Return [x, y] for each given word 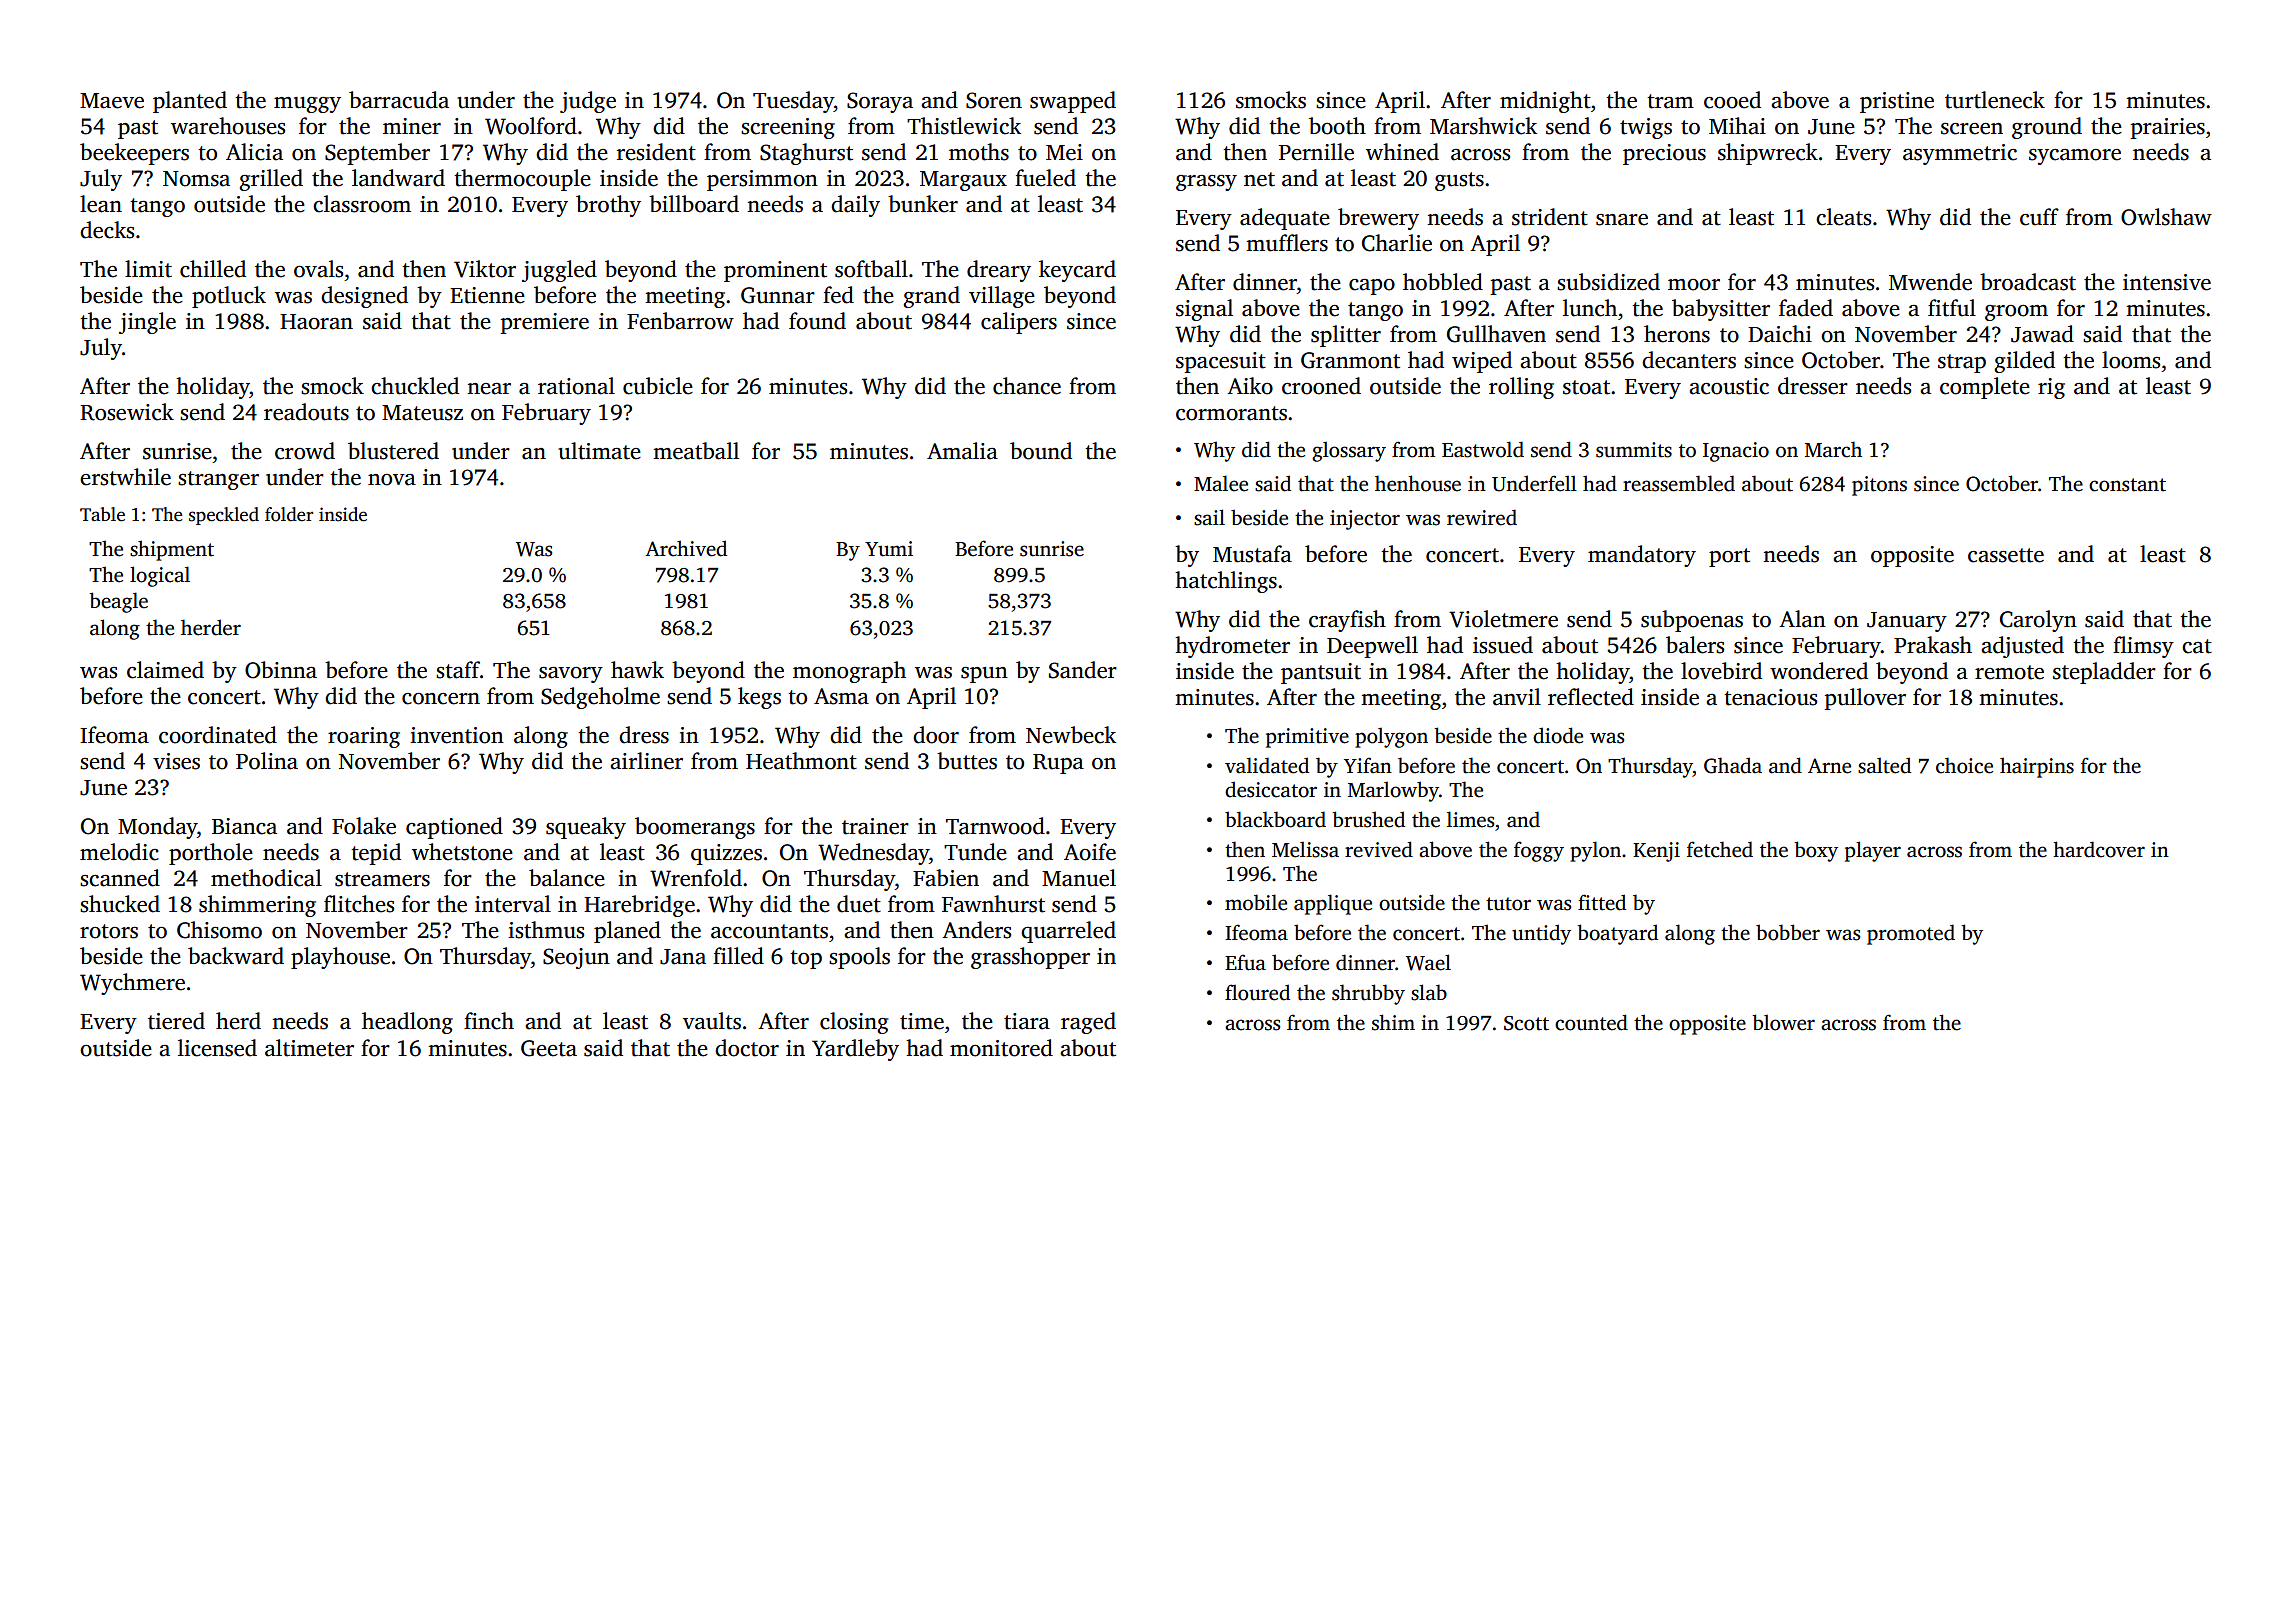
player [1873, 851]
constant [2127, 485]
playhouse [340, 958]
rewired [1482, 517]
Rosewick [127, 412]
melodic [119, 852]
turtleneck [1995, 100]
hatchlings [1226, 582]
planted [190, 102]
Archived [686, 548]
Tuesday [793, 102]
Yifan [1368, 765]
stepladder [2104, 673]
